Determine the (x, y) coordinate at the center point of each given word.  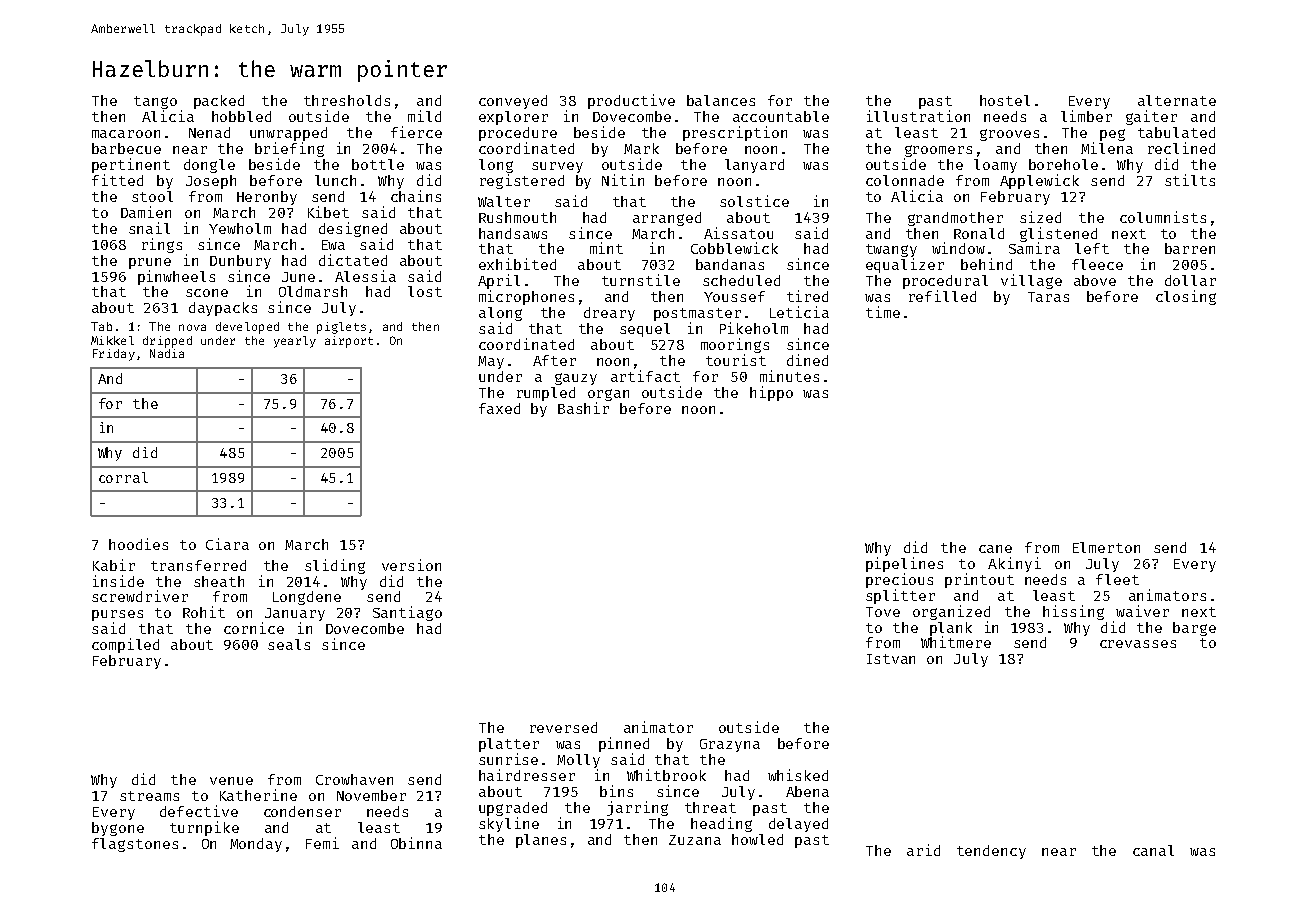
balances (721, 100)
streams (149, 796)
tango (155, 102)
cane (995, 549)
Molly (578, 761)
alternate (1177, 100)
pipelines (904, 564)
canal (1153, 850)
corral (123, 477)
